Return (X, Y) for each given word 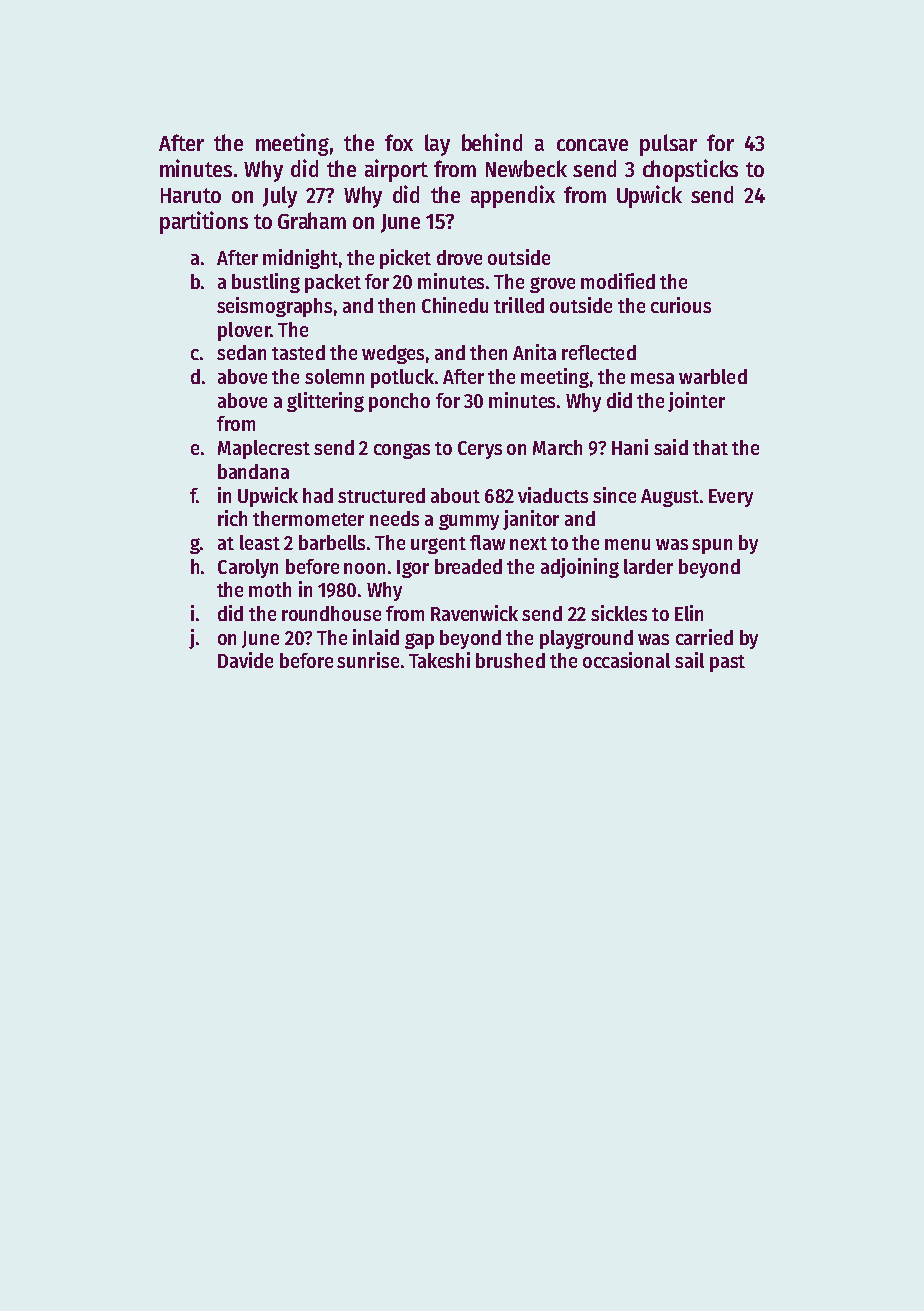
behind (492, 142)
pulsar (668, 145)
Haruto (191, 195)
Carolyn (248, 568)
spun (712, 546)
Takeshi (439, 660)
